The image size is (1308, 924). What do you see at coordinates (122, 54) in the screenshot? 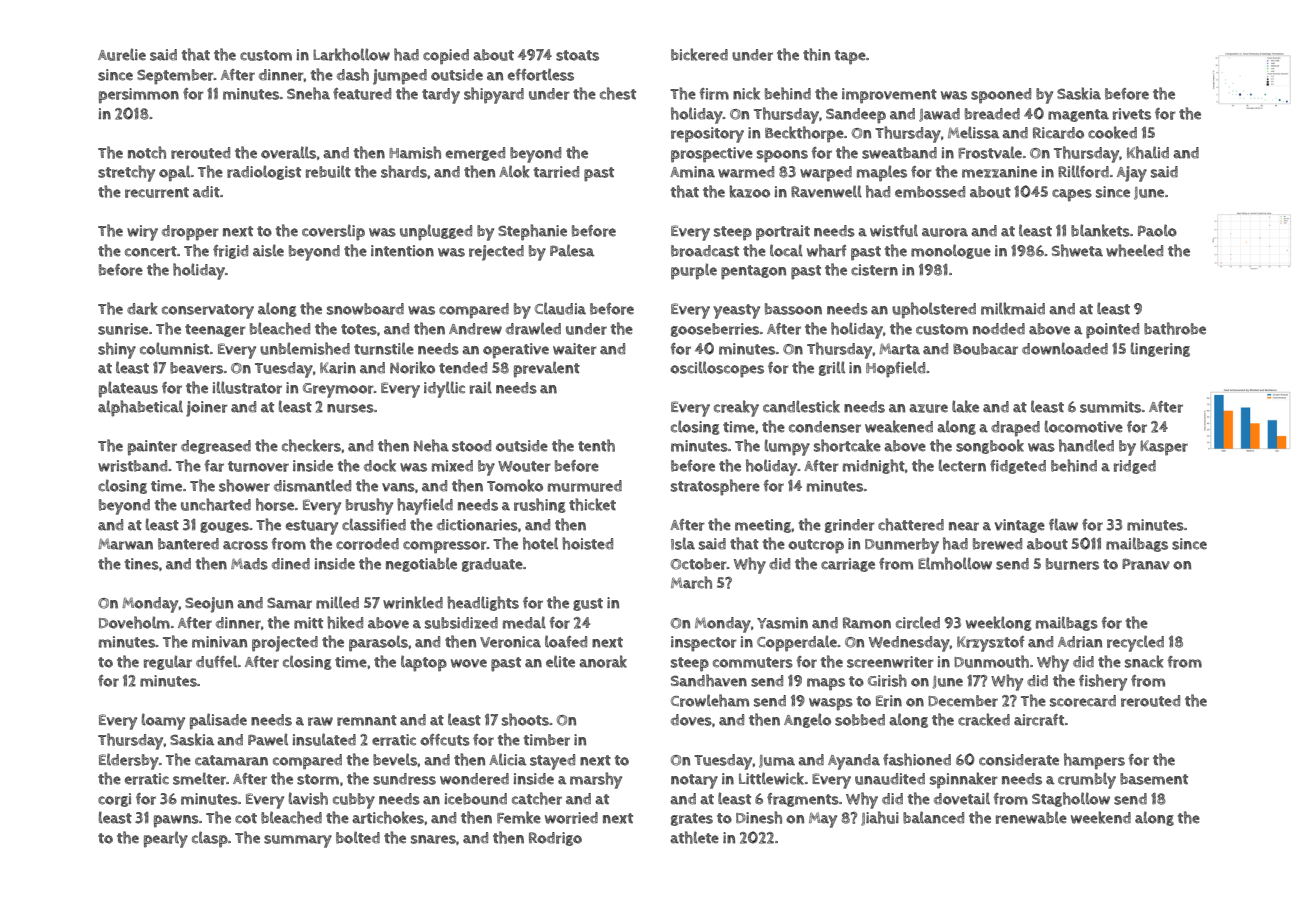
I see `Aurelie` at bounding box center [122, 54].
